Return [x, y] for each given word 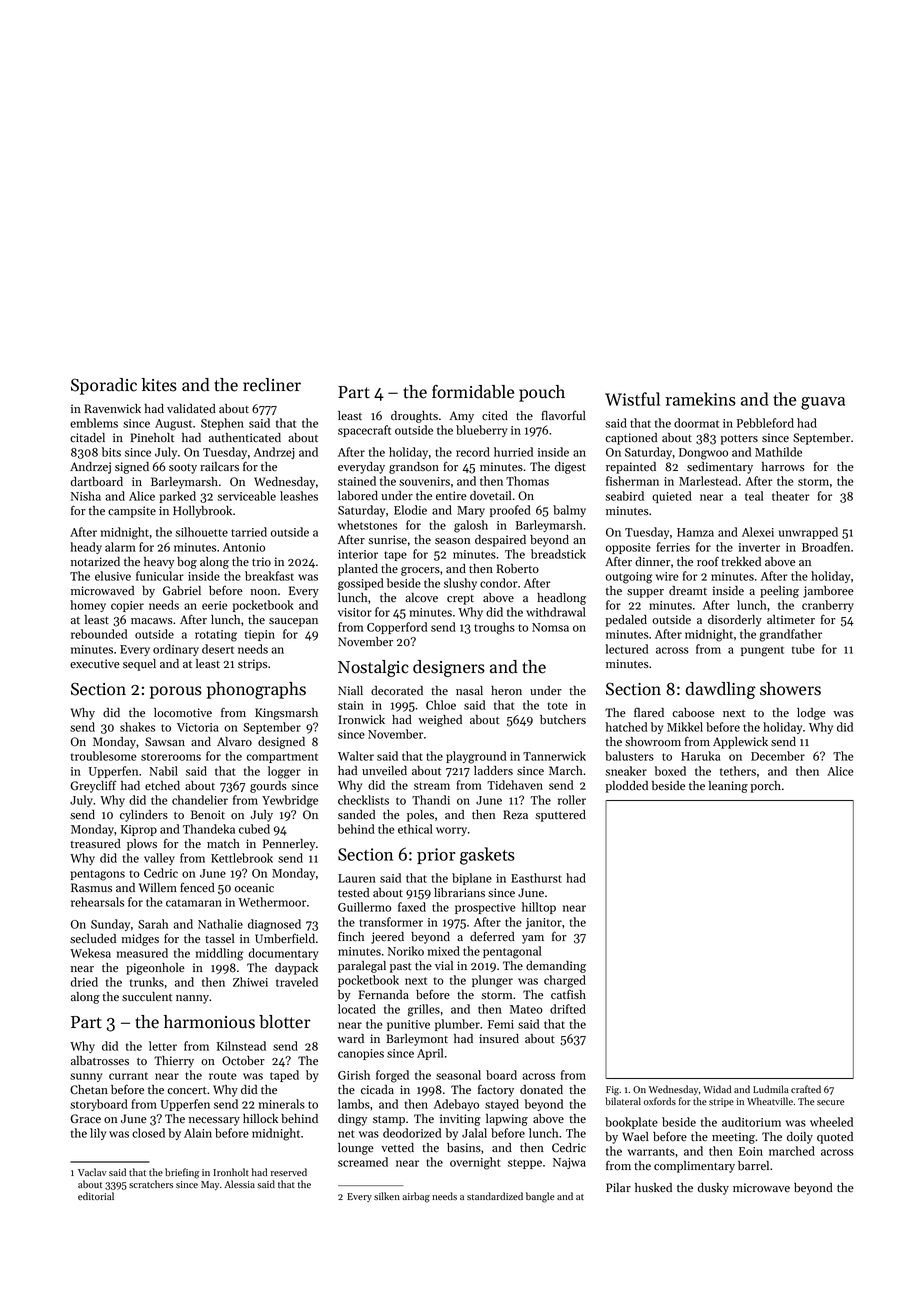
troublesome [104, 756]
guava [823, 403]
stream [432, 786]
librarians [459, 893]
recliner [272, 385]
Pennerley [289, 845]
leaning [728, 787]
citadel [87, 438]
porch [766, 787]
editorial [96, 1196]
